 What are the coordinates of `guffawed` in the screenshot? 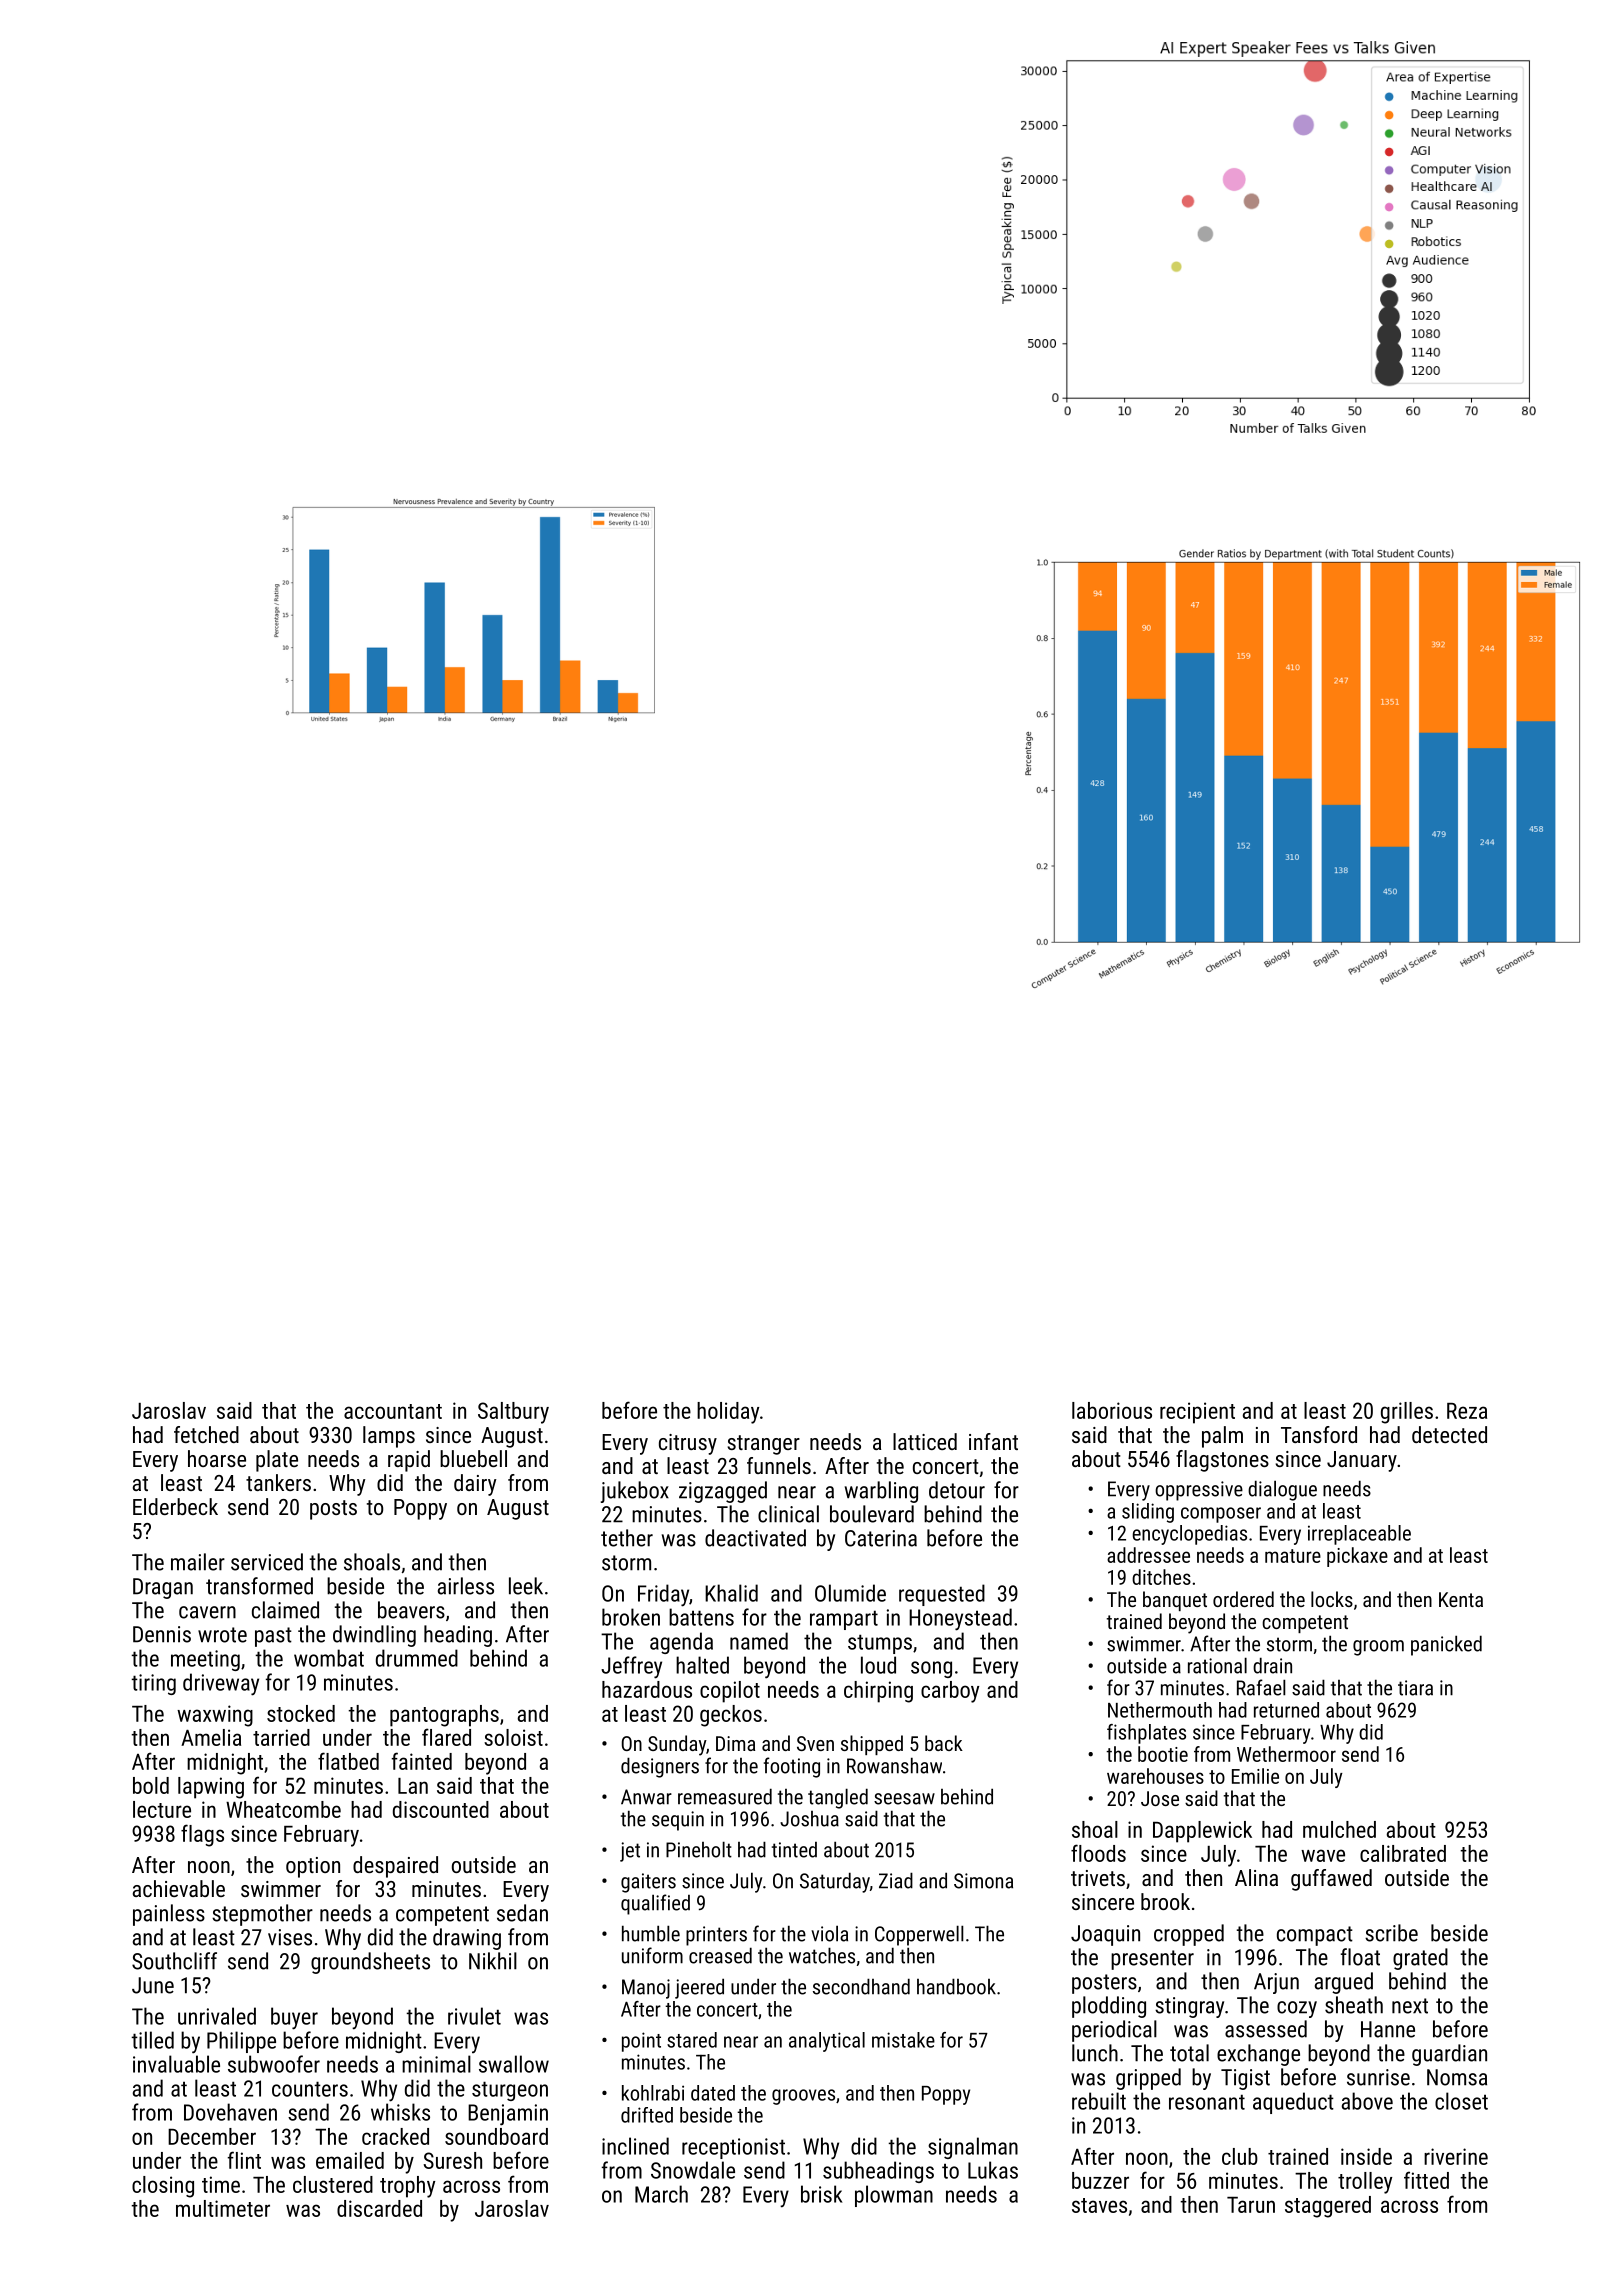 It's located at (1331, 1880).
